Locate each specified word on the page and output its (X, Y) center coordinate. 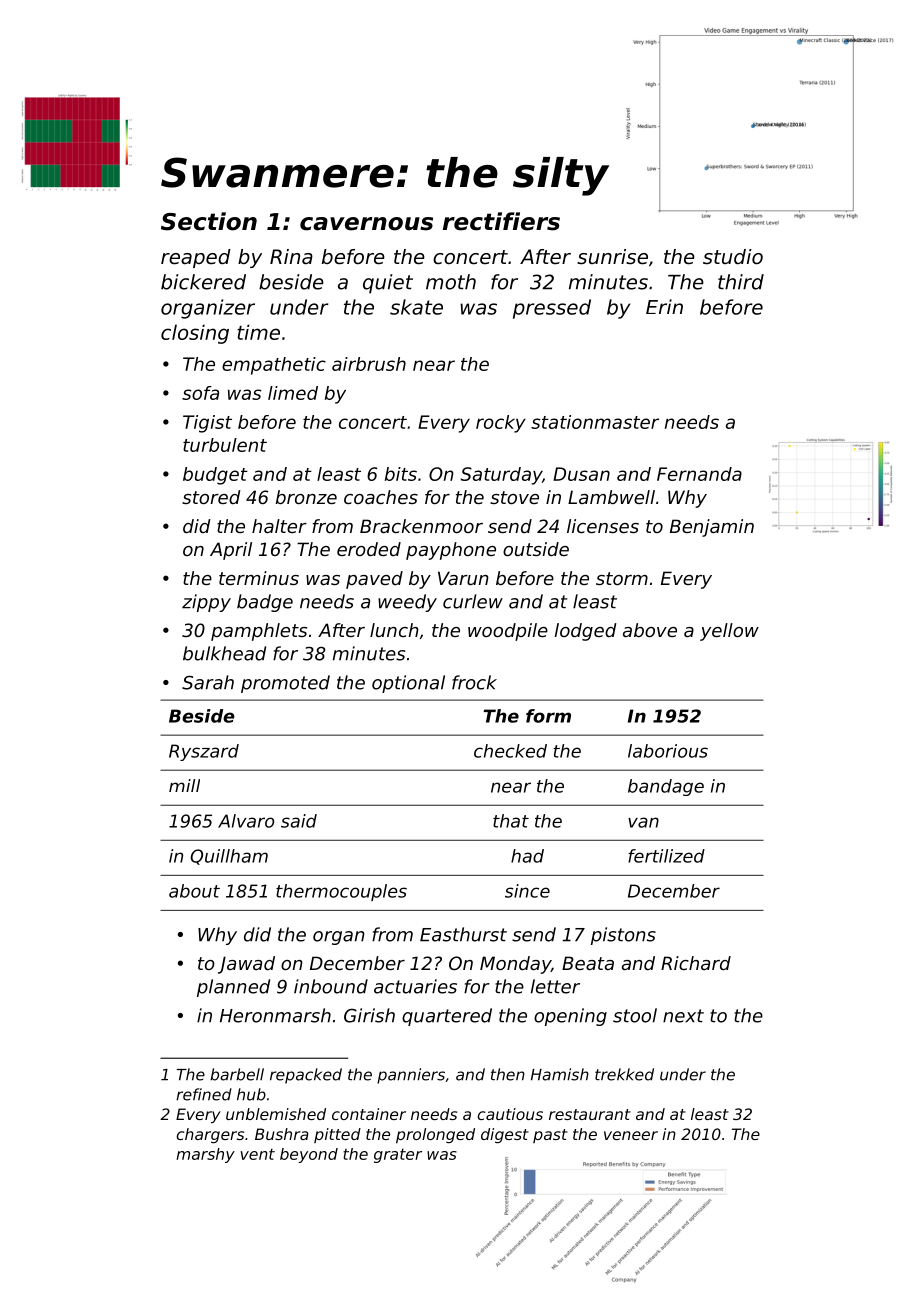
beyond (309, 1155)
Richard (696, 963)
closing (195, 334)
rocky (501, 424)
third (741, 282)
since (527, 891)
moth (451, 282)
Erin (664, 306)
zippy (206, 603)
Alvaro (246, 821)
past (550, 1136)
